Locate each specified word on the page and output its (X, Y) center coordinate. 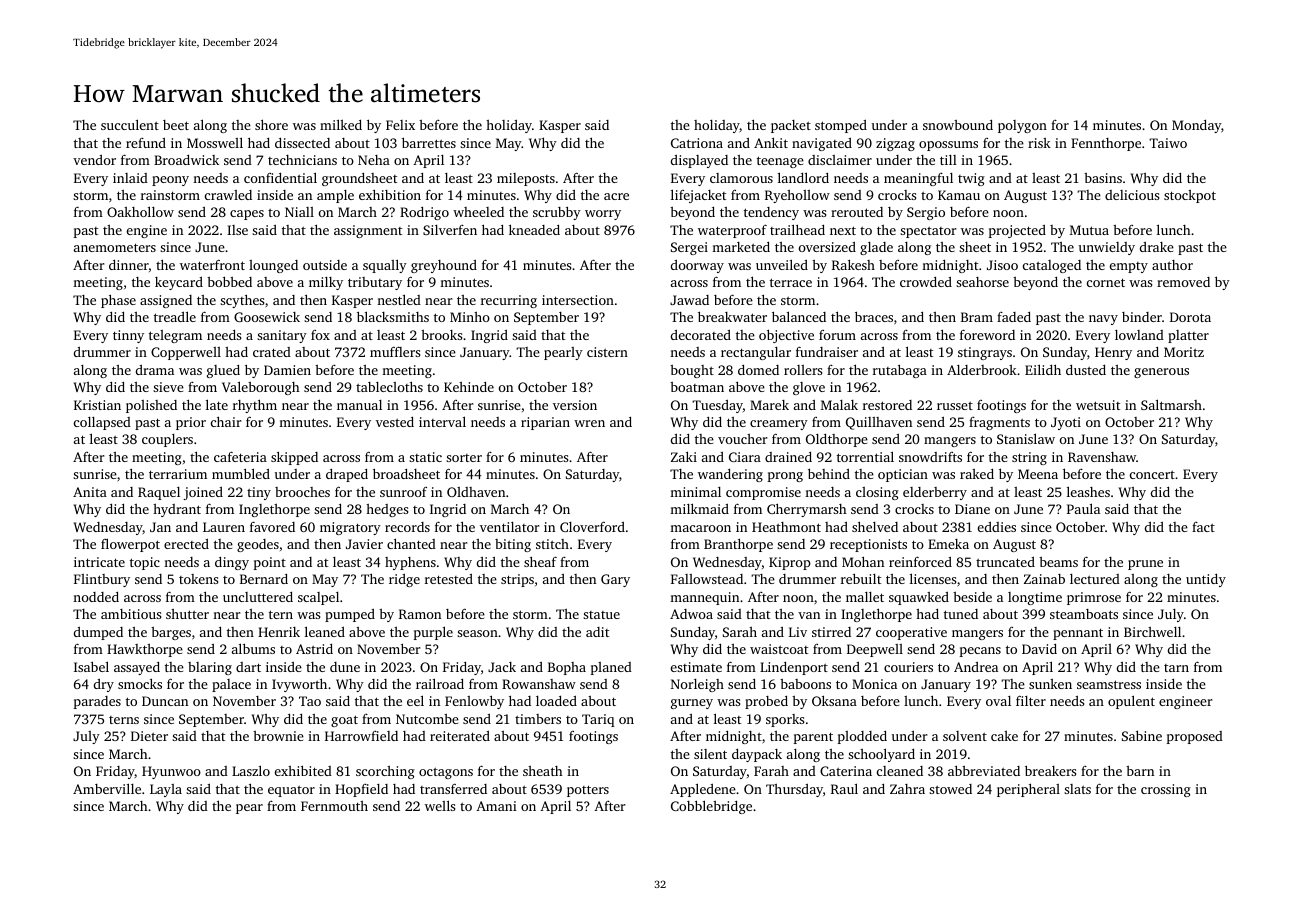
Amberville (107, 788)
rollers (803, 370)
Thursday (794, 790)
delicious (1132, 195)
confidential (280, 177)
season (477, 633)
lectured (1095, 579)
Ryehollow (797, 196)
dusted (1086, 370)
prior (191, 423)
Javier (364, 544)
